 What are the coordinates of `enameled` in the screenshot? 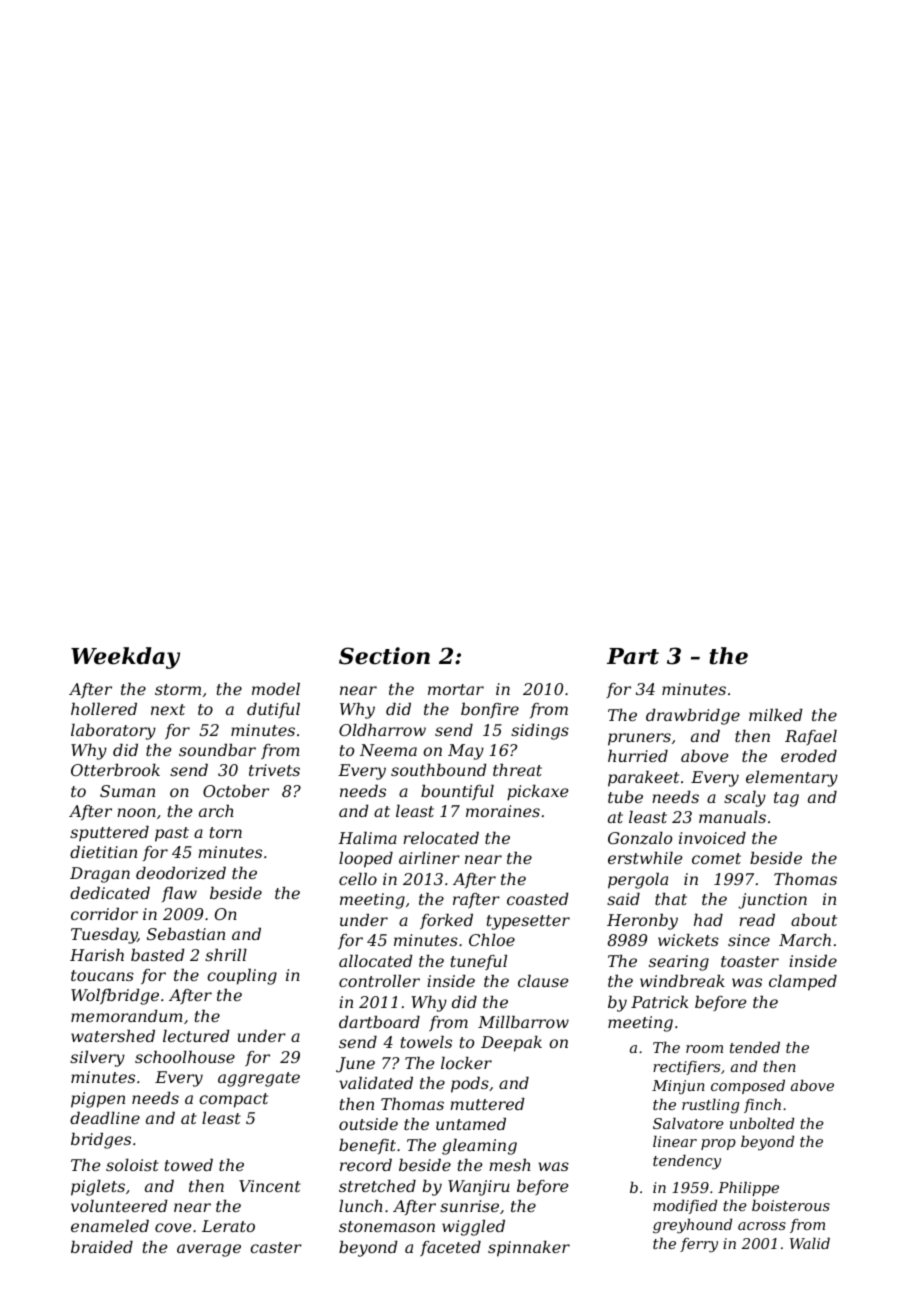 It's located at (110, 1226).
